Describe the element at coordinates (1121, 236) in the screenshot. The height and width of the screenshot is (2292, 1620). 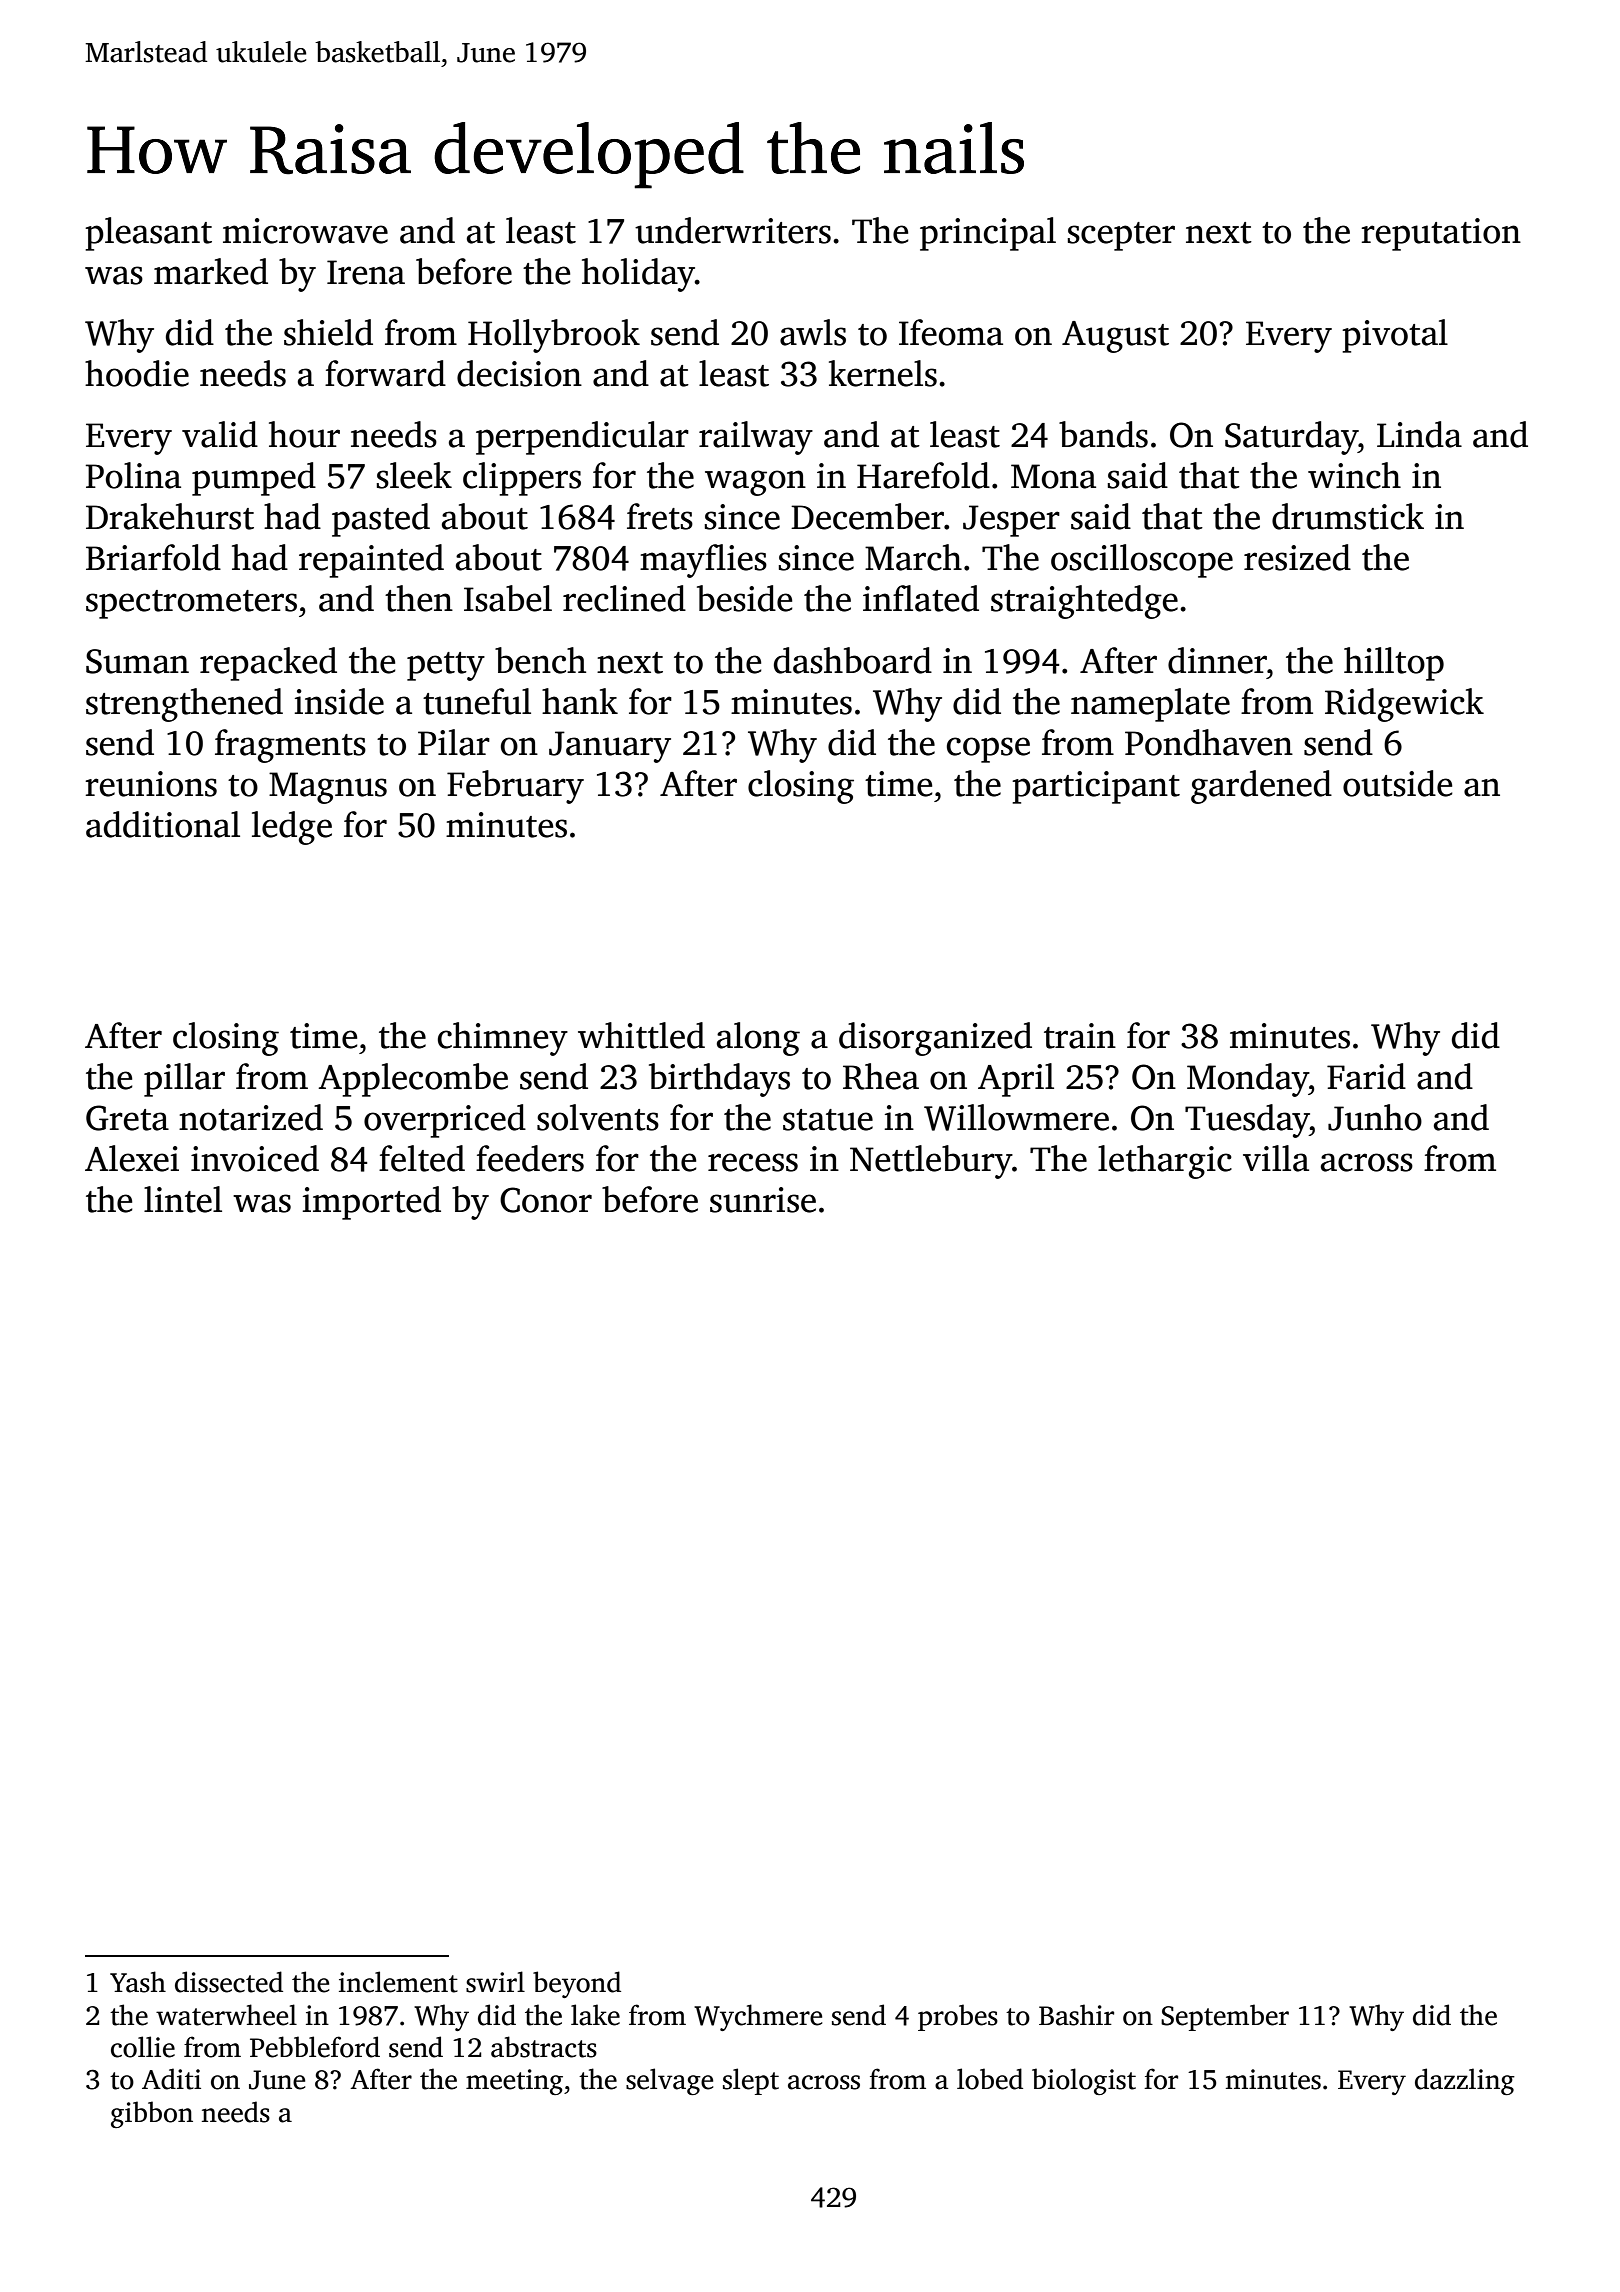
I see `scepter` at that location.
